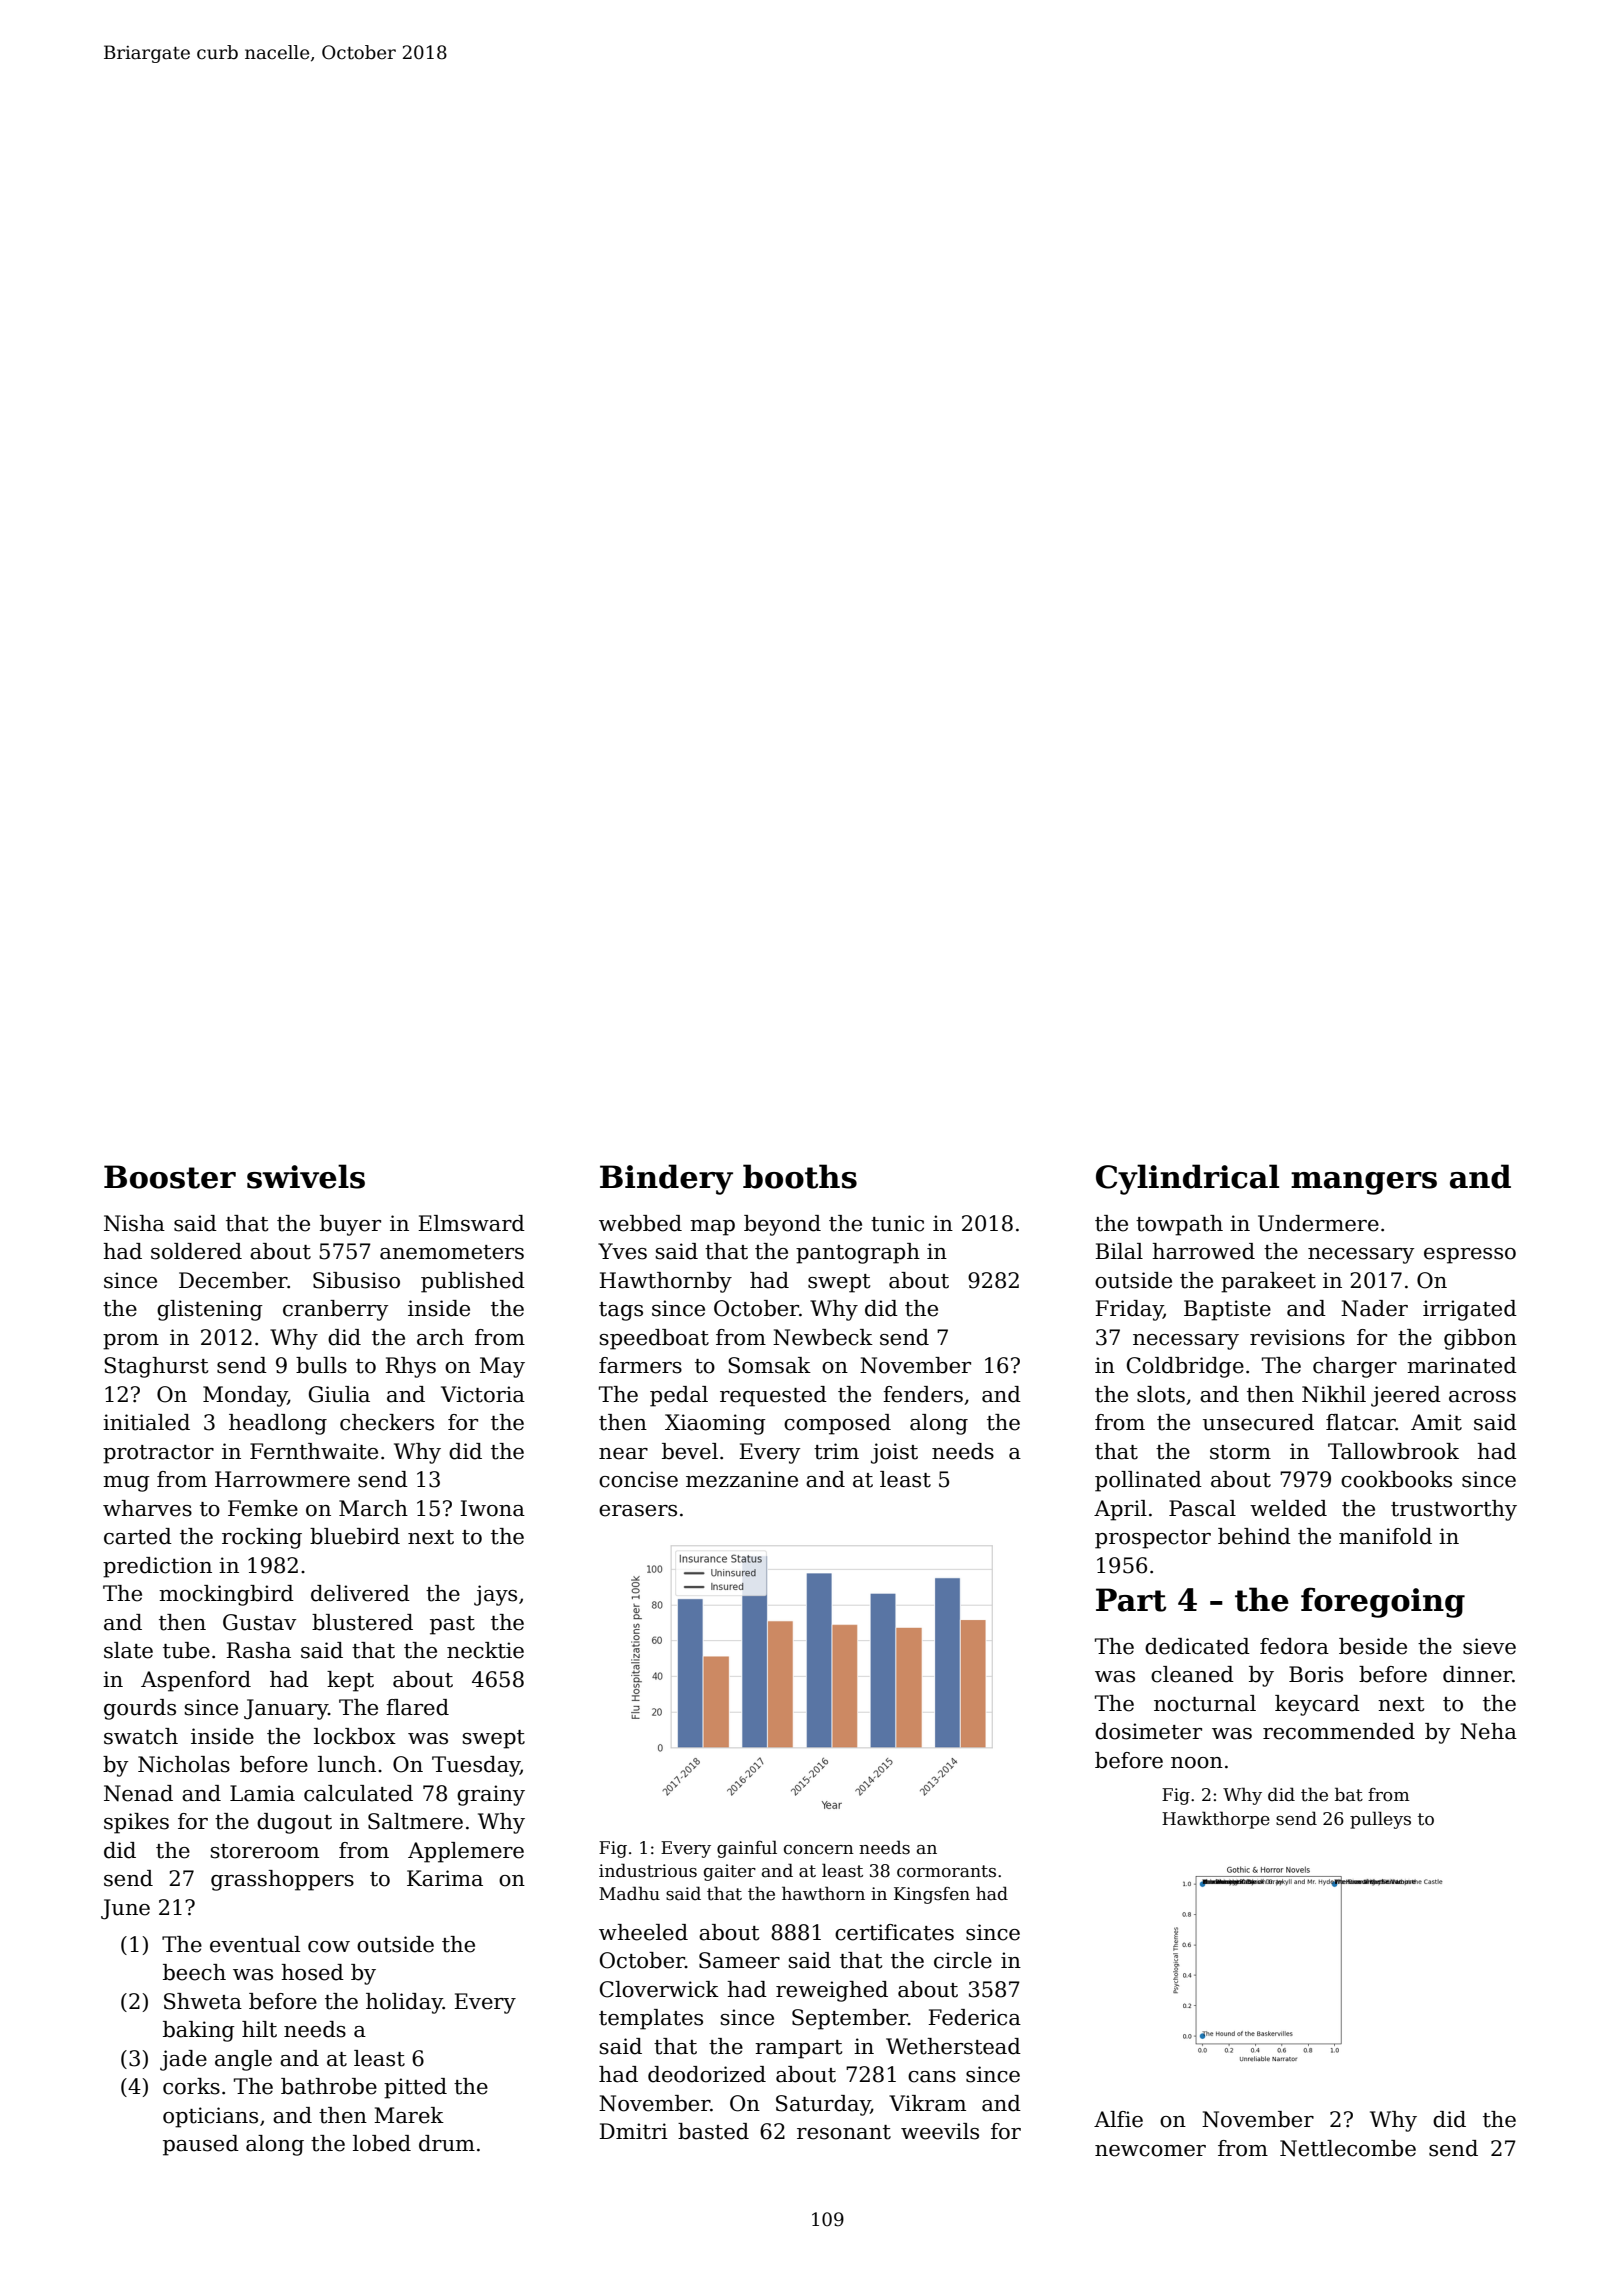 The image size is (1620, 2292). What do you see at coordinates (1364, 1183) in the image?
I see `mangers` at bounding box center [1364, 1183].
